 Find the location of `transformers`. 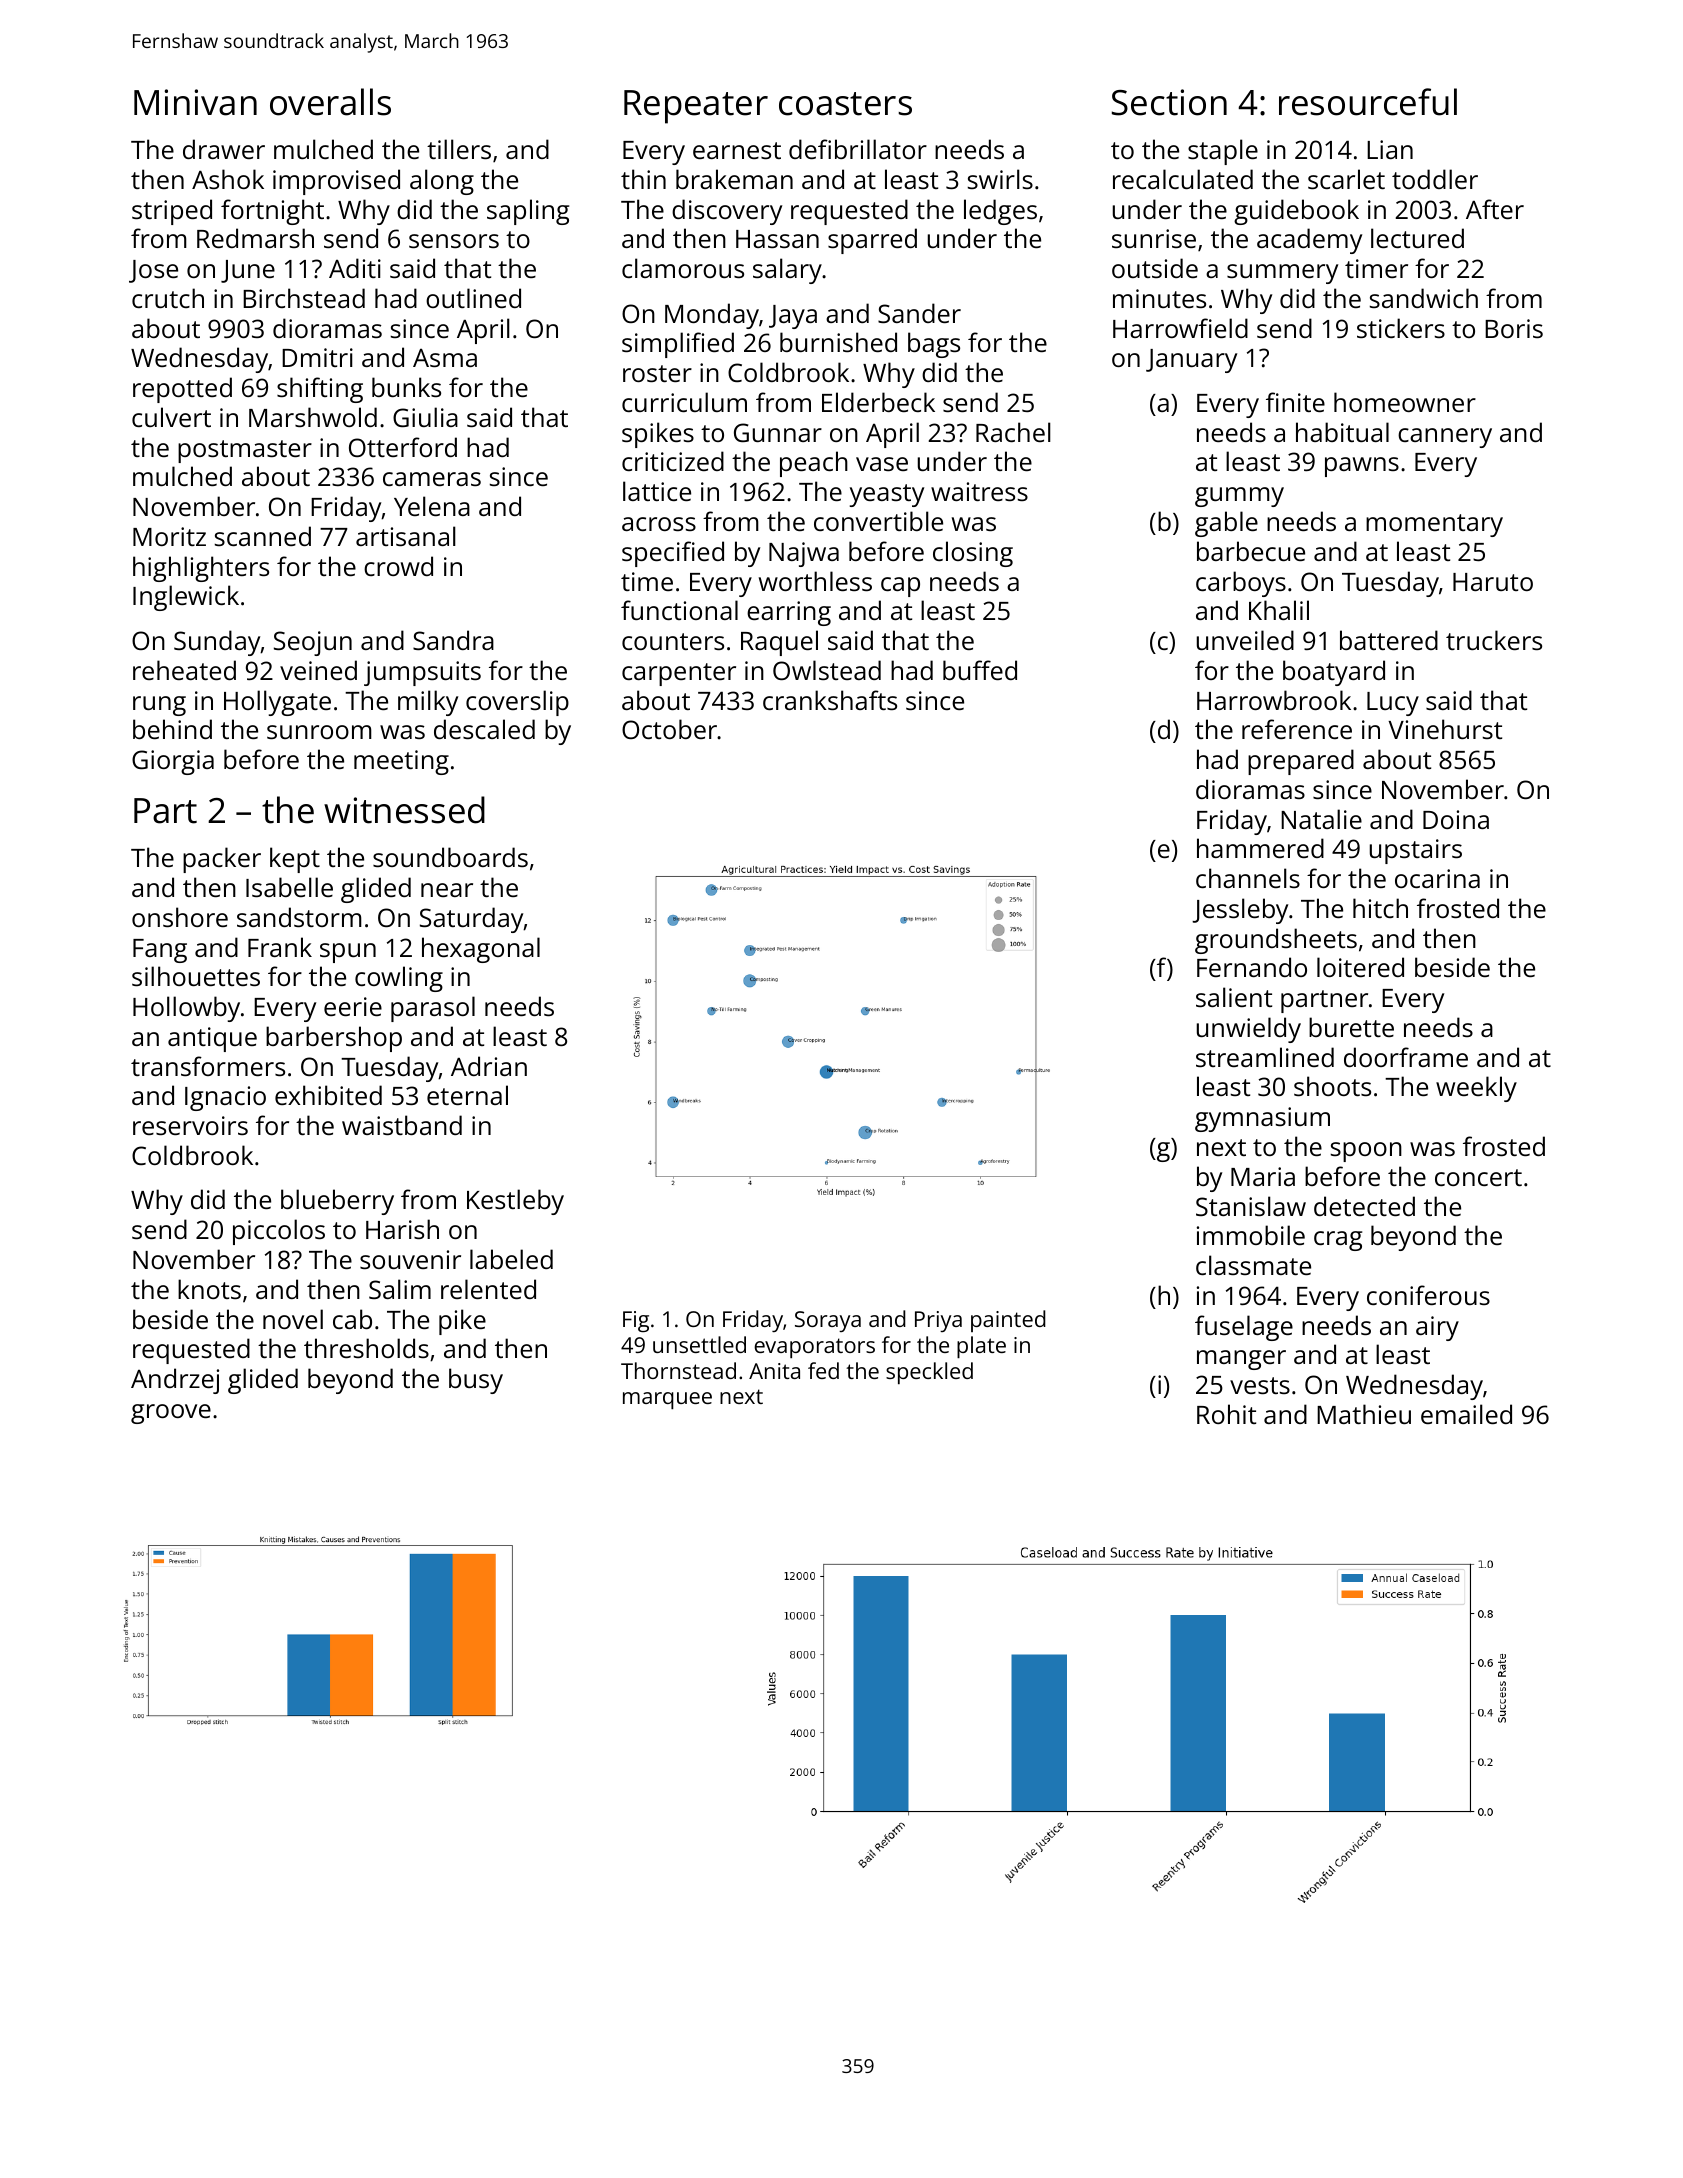

transformers is located at coordinates (208, 1066).
